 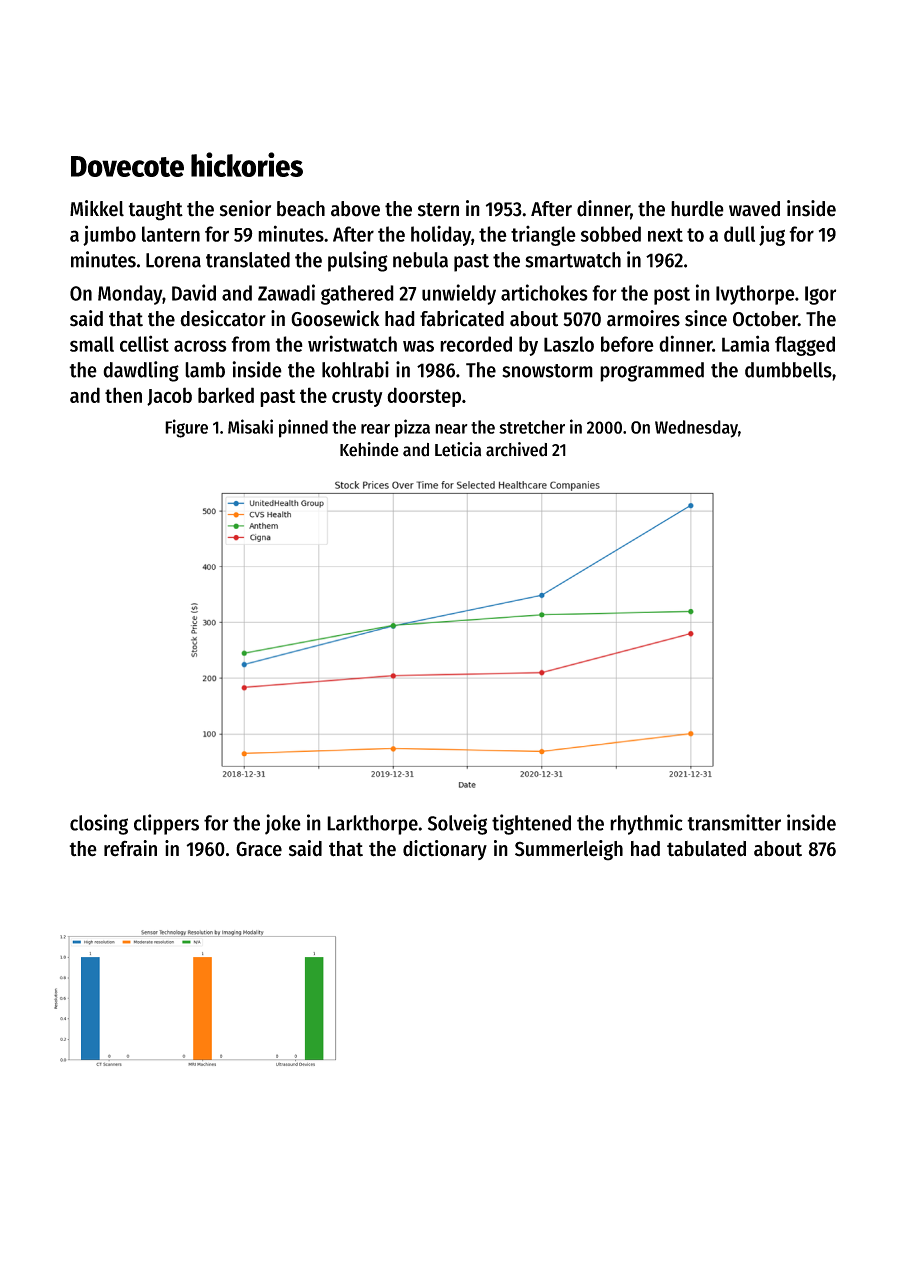 What do you see at coordinates (643, 318) in the screenshot?
I see `armoires` at bounding box center [643, 318].
